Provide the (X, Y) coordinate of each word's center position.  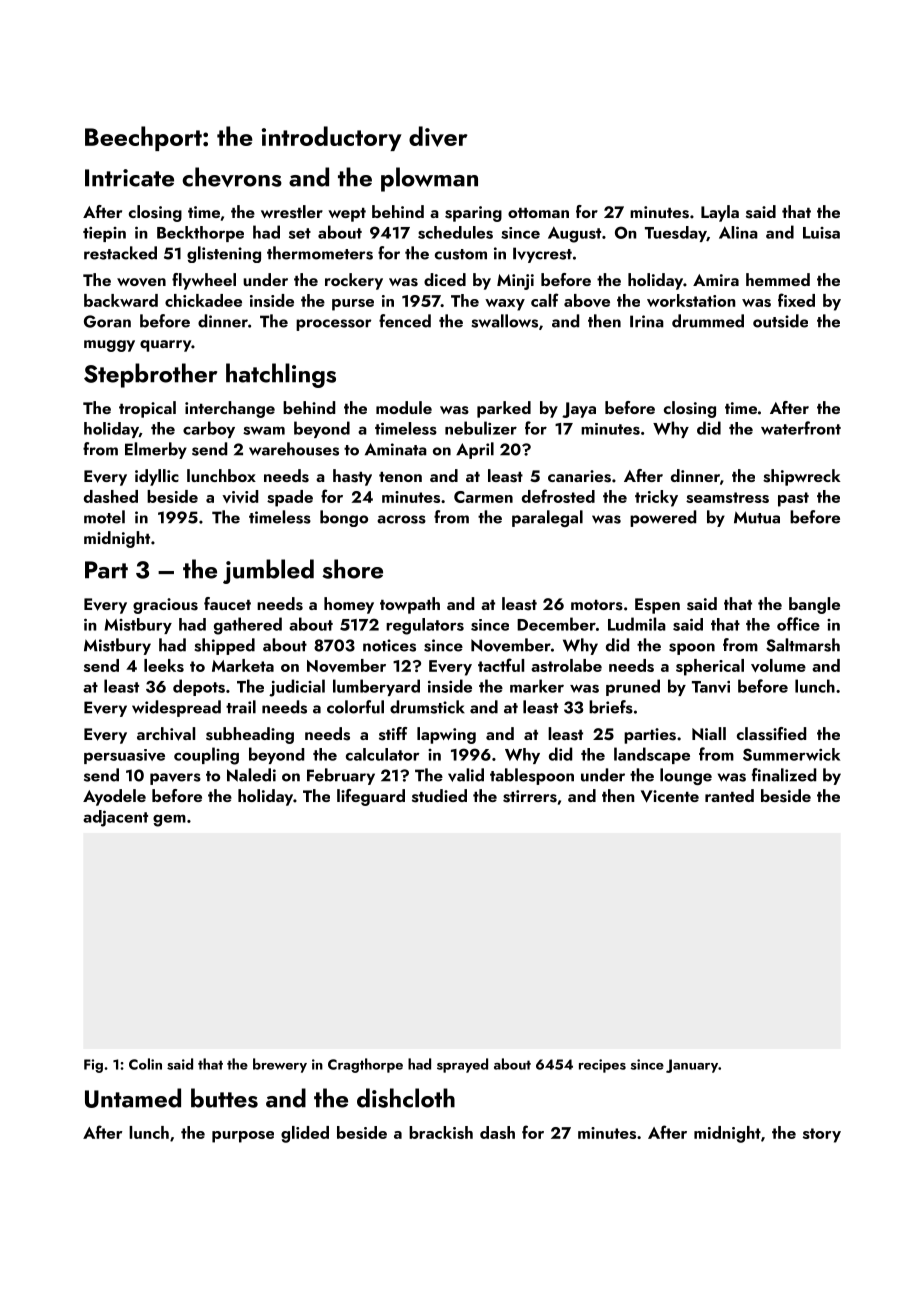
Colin (145, 1064)
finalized (784, 775)
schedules (455, 232)
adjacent (115, 818)
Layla (720, 213)
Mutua (757, 517)
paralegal (547, 518)
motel (104, 517)
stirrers (530, 796)
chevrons (232, 177)
